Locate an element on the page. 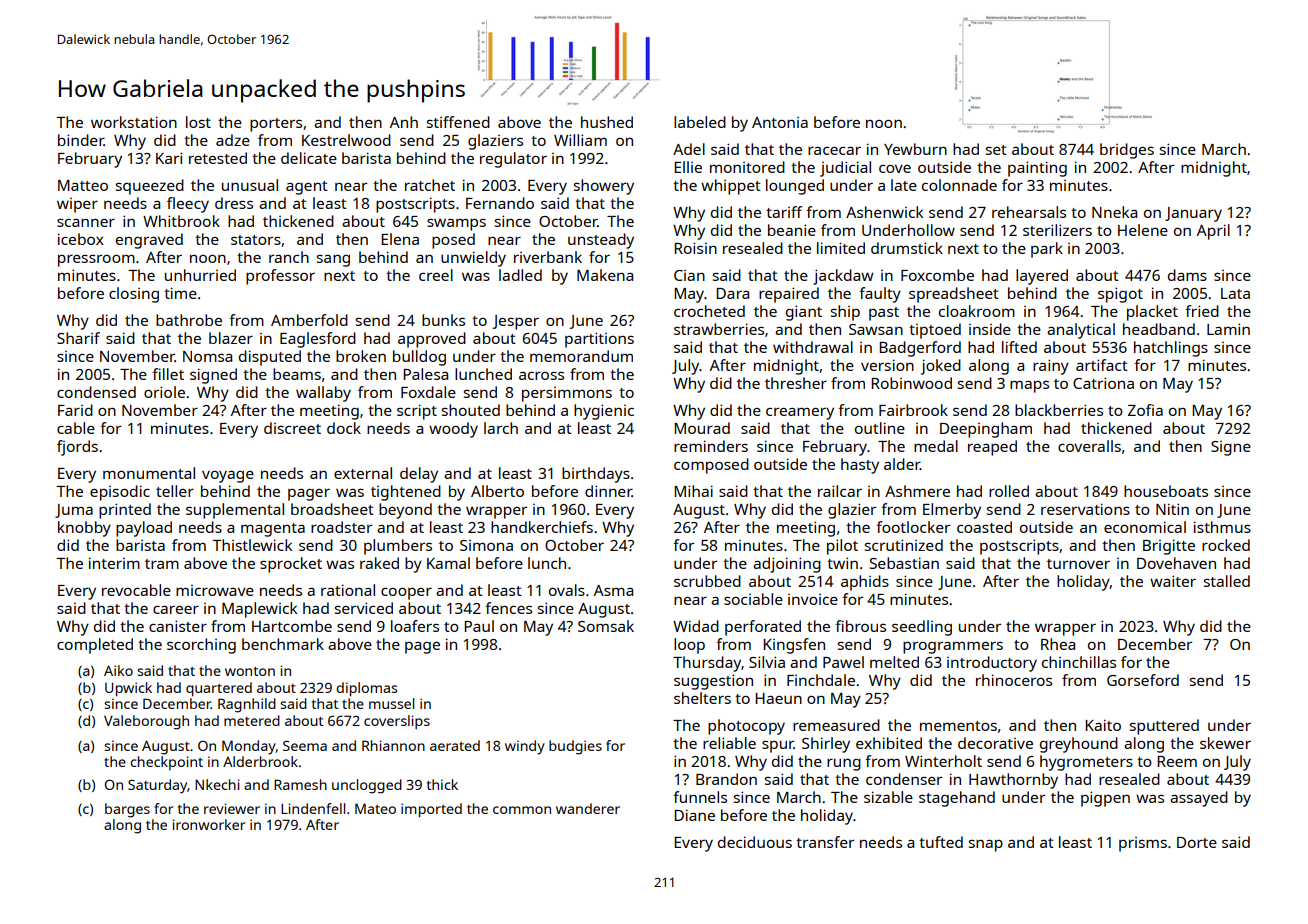 The image size is (1308, 924). Mateo is located at coordinates (375, 808).
